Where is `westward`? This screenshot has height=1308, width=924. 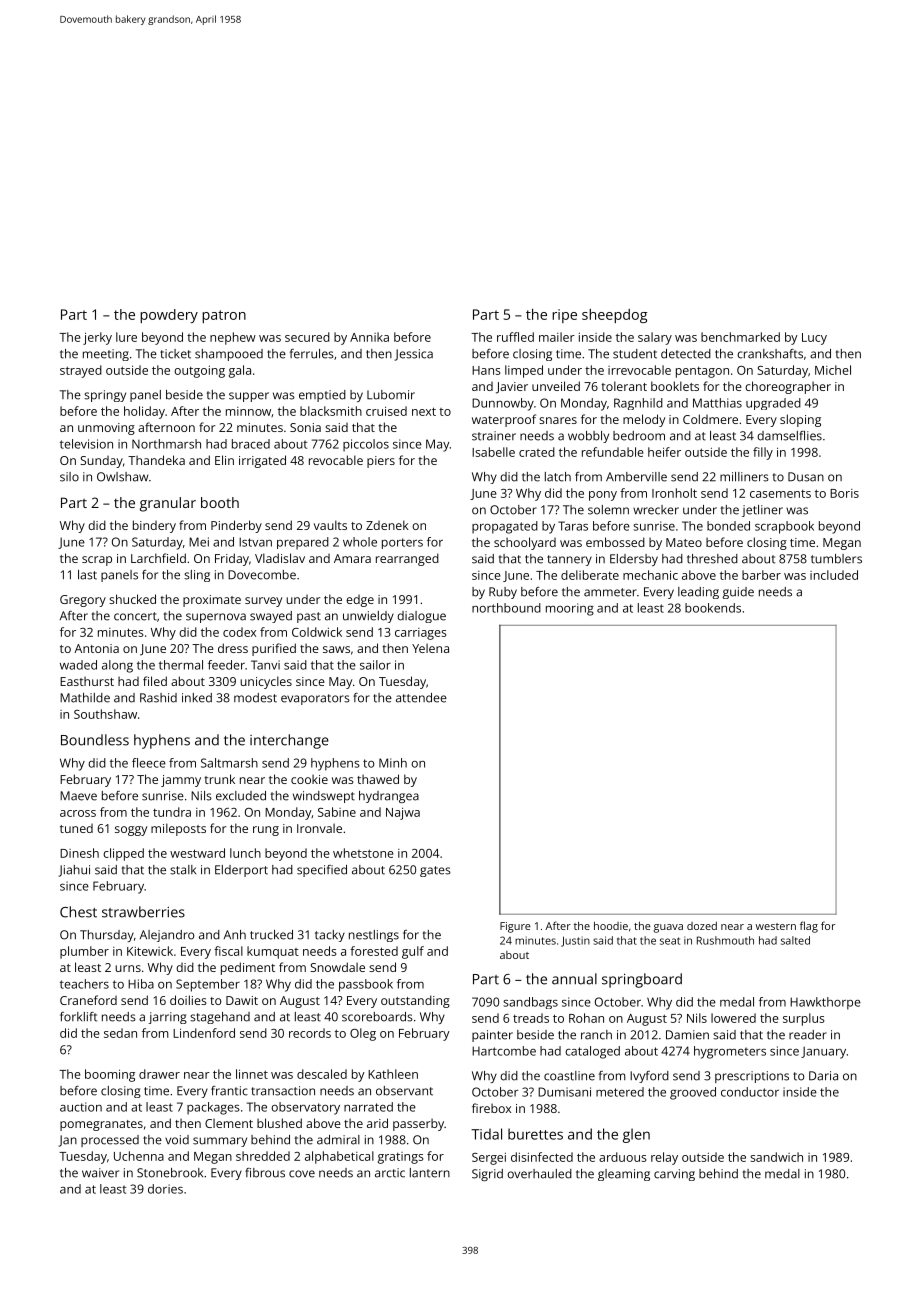
westward is located at coordinates (197, 853).
